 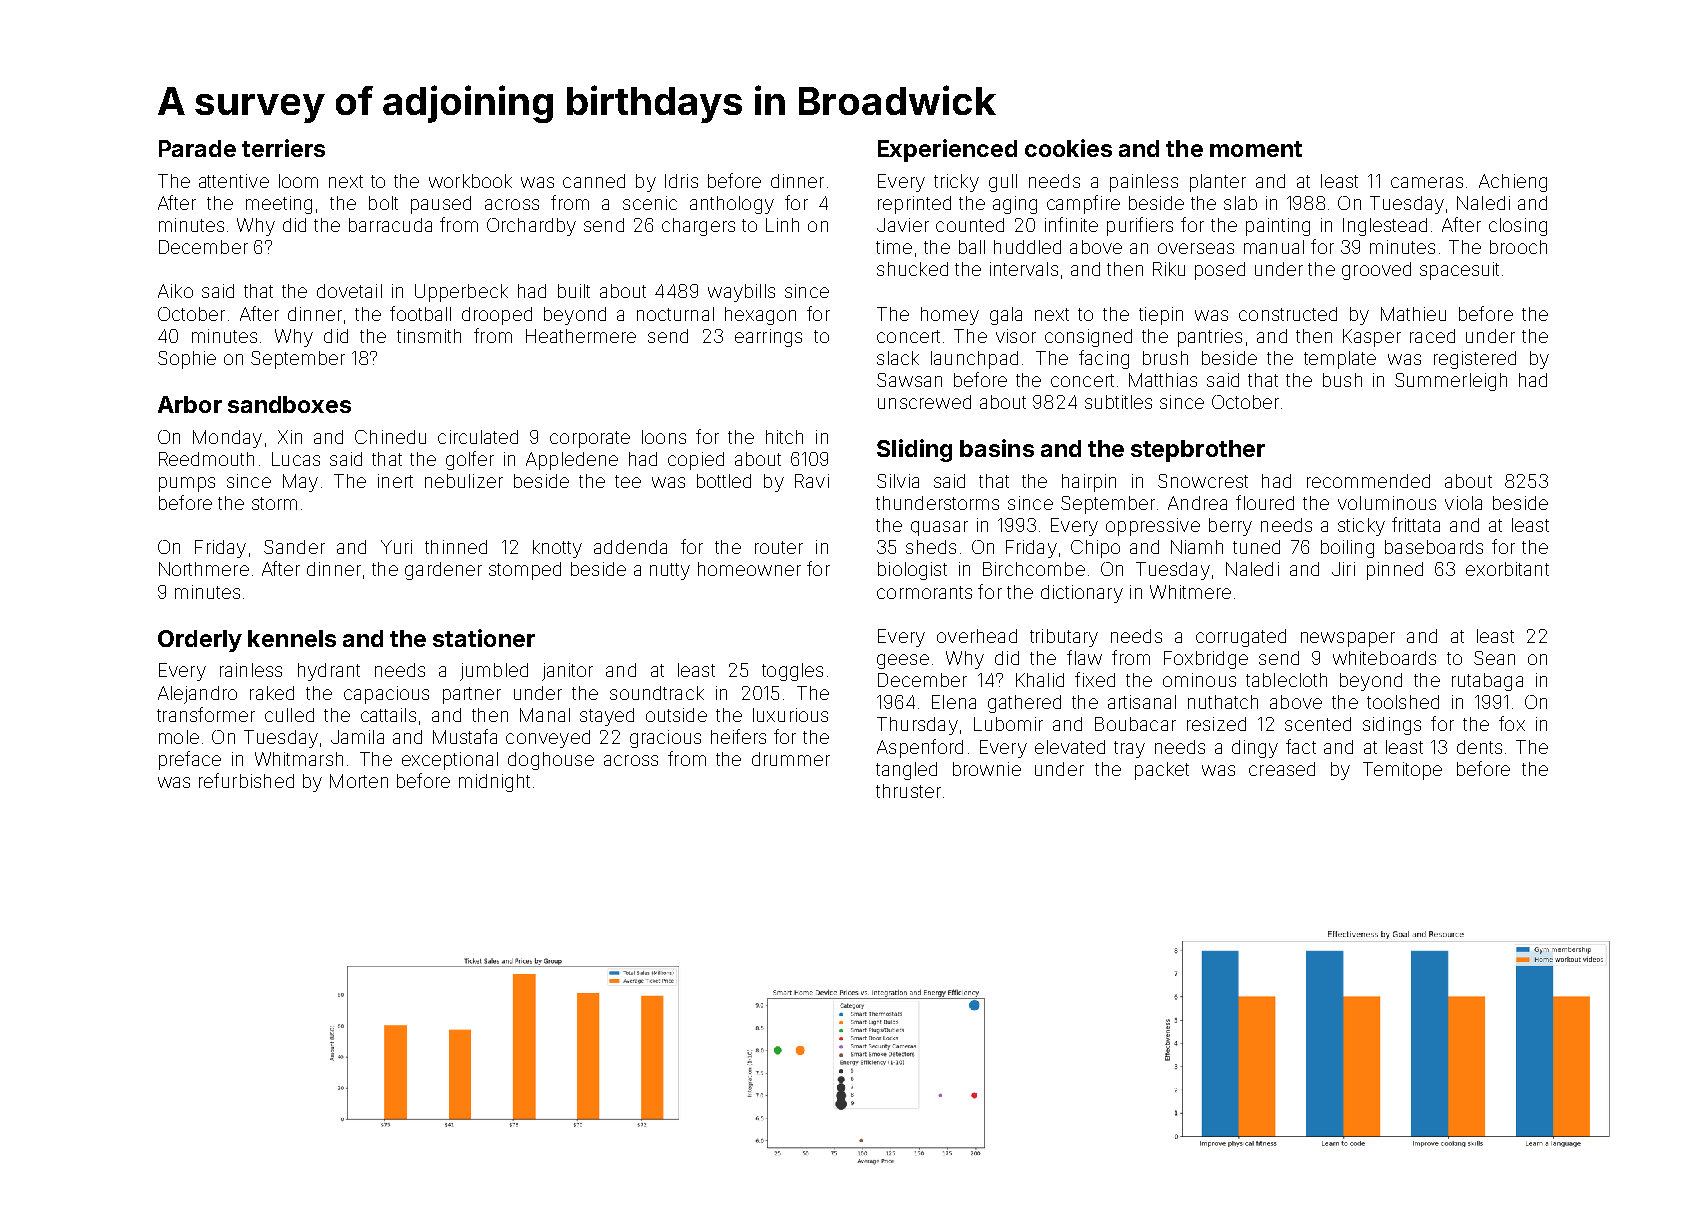 I want to click on viola, so click(x=1463, y=503).
